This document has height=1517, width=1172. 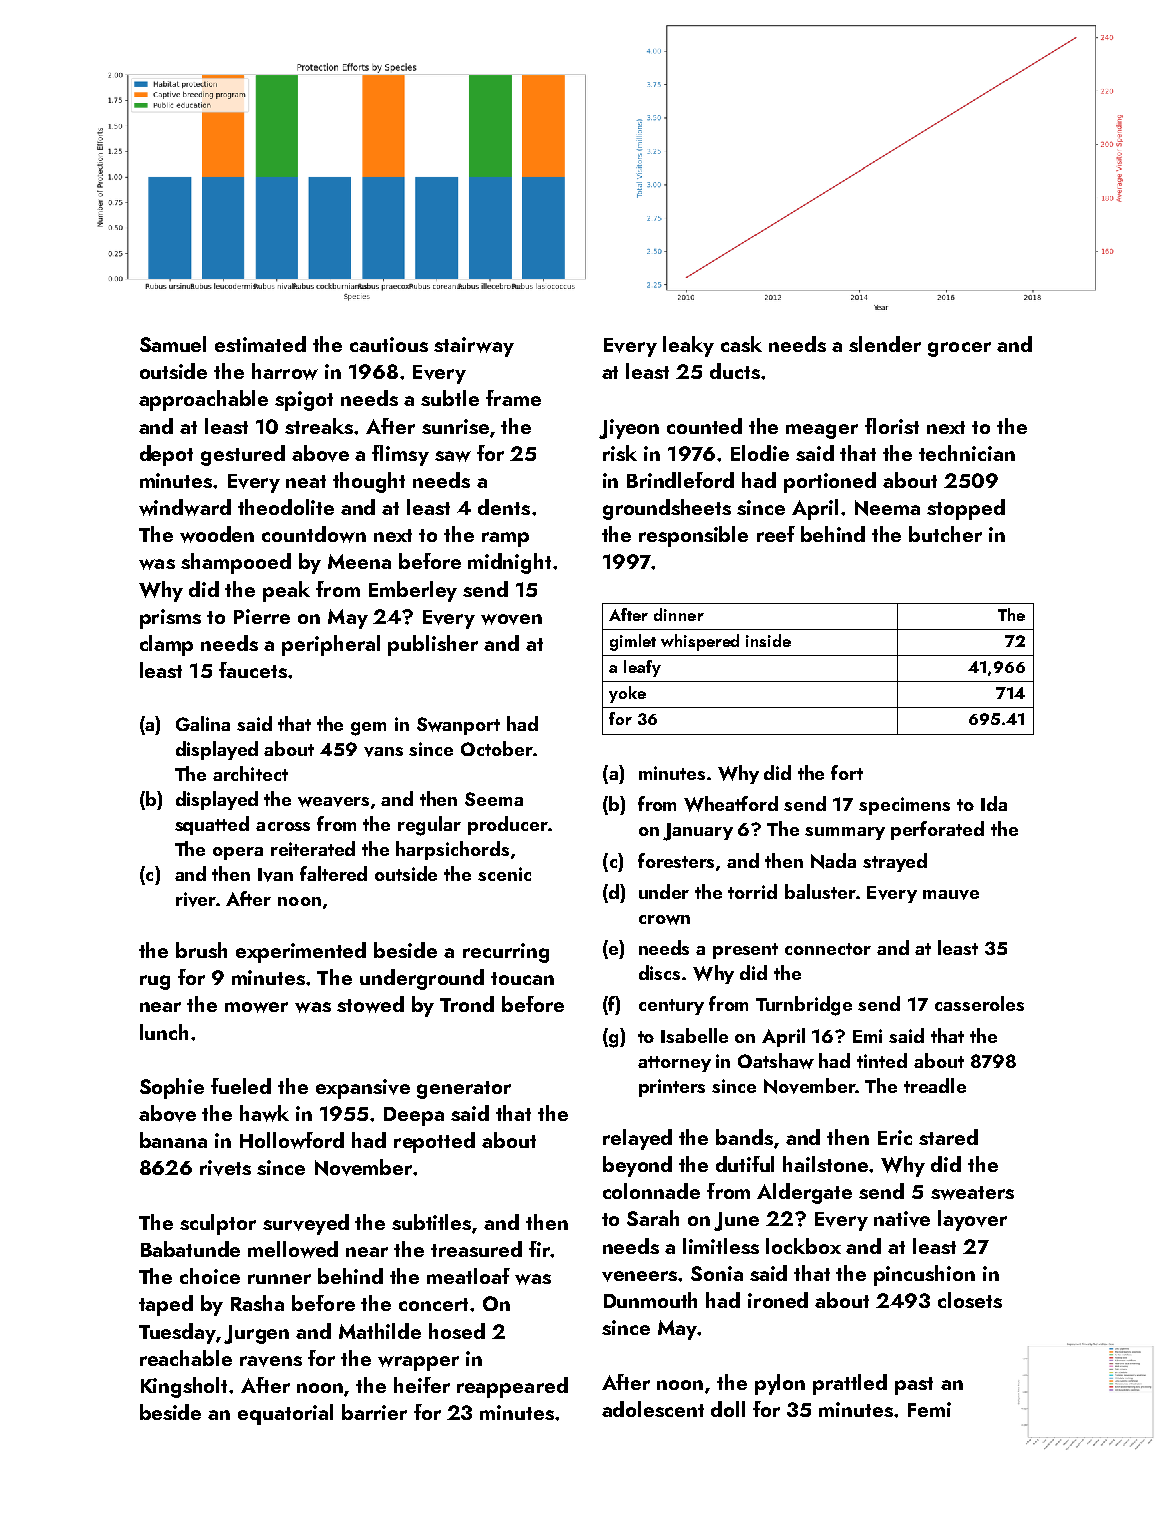 What do you see at coordinates (184, 1387) in the document?
I see `Kingsholt` at bounding box center [184, 1387].
